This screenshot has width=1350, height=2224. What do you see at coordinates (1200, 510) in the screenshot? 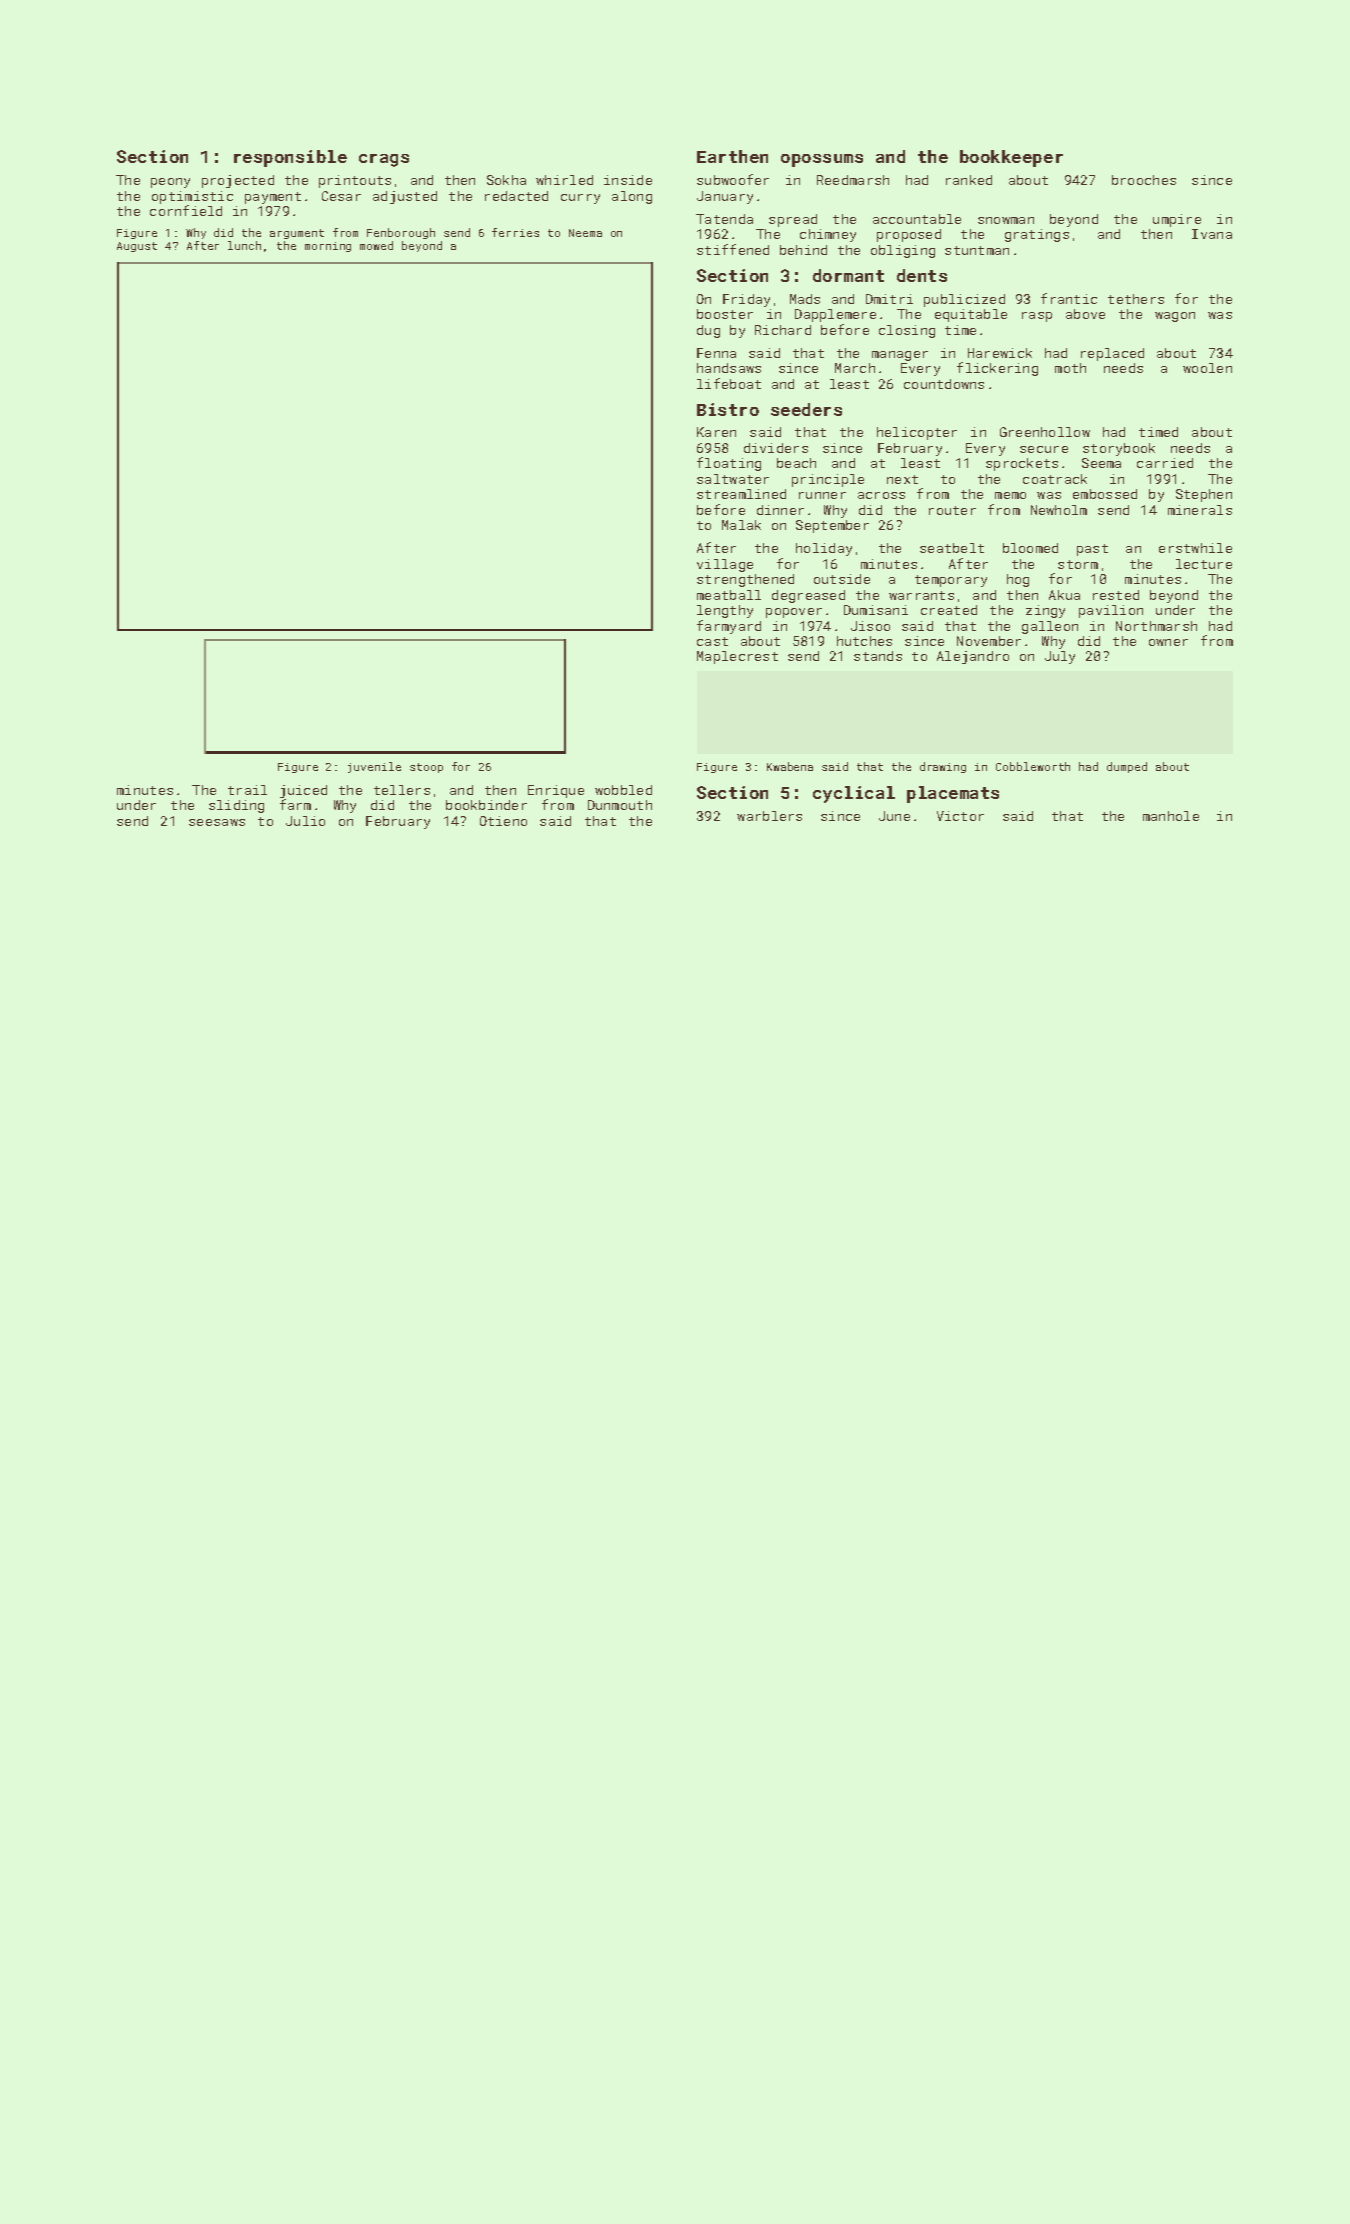
I see `minerals` at bounding box center [1200, 510].
